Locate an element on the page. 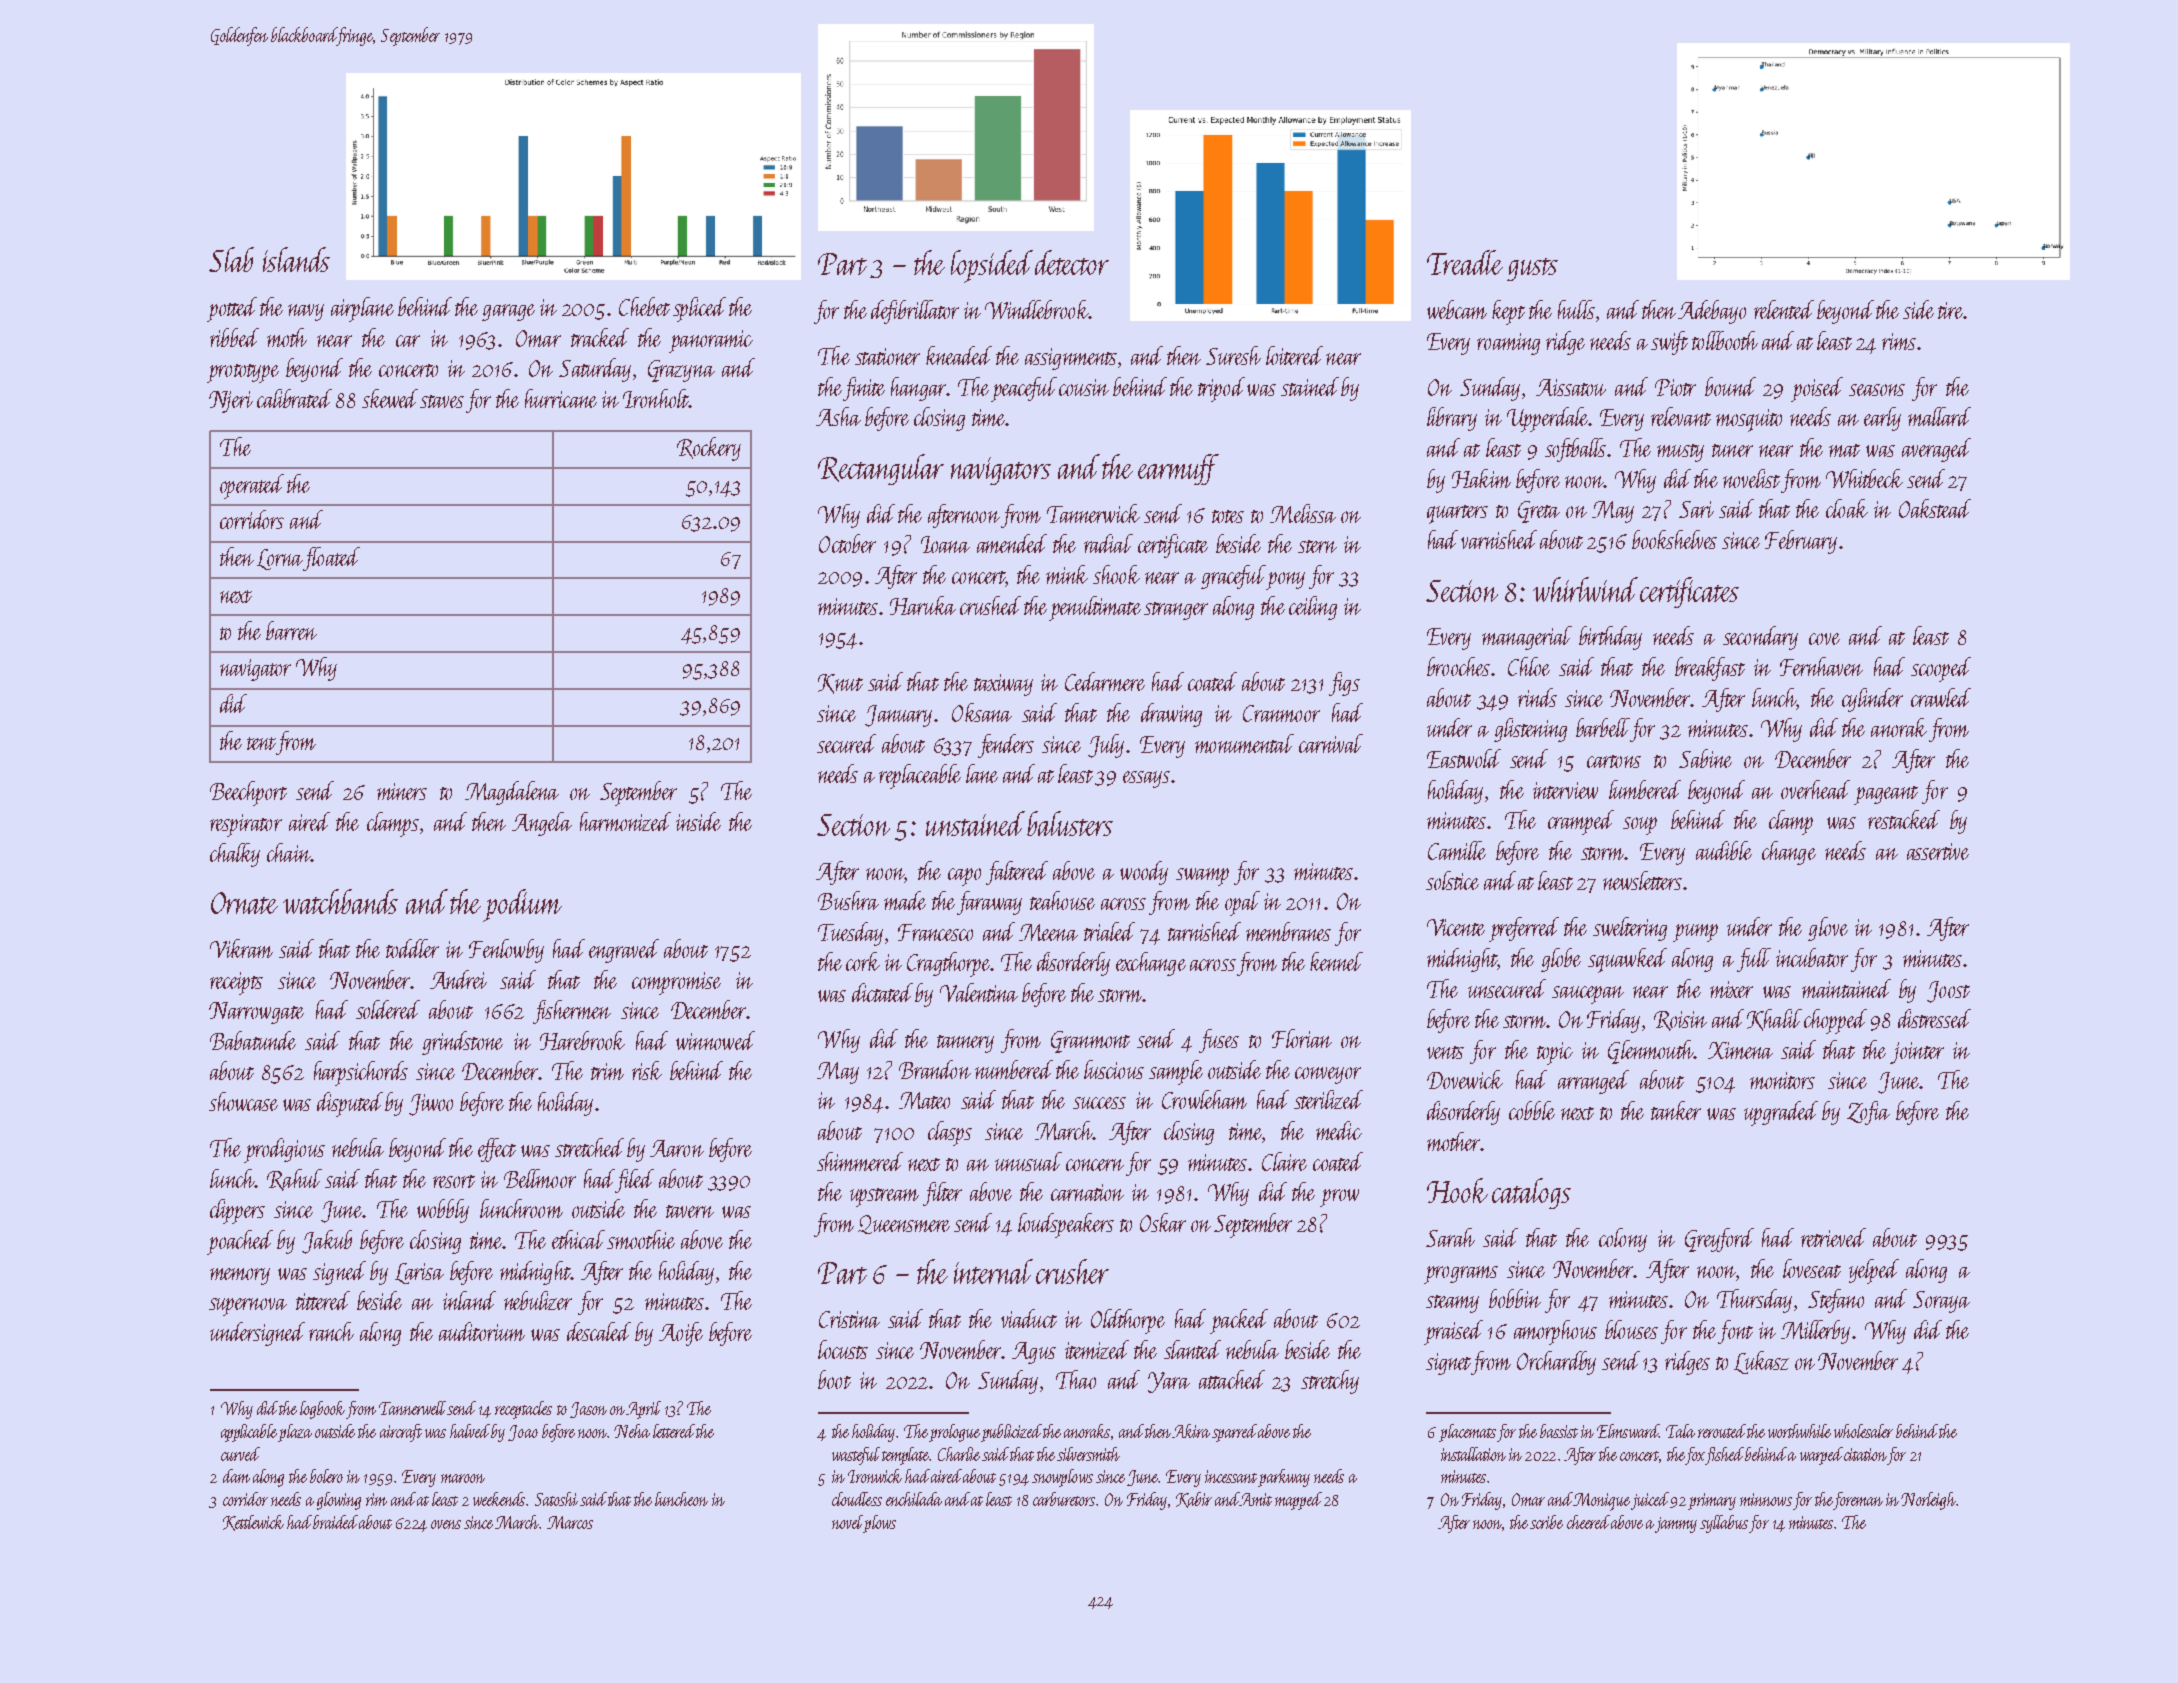 This document has height=1683, width=2178. mallard is located at coordinates (1939, 416).
